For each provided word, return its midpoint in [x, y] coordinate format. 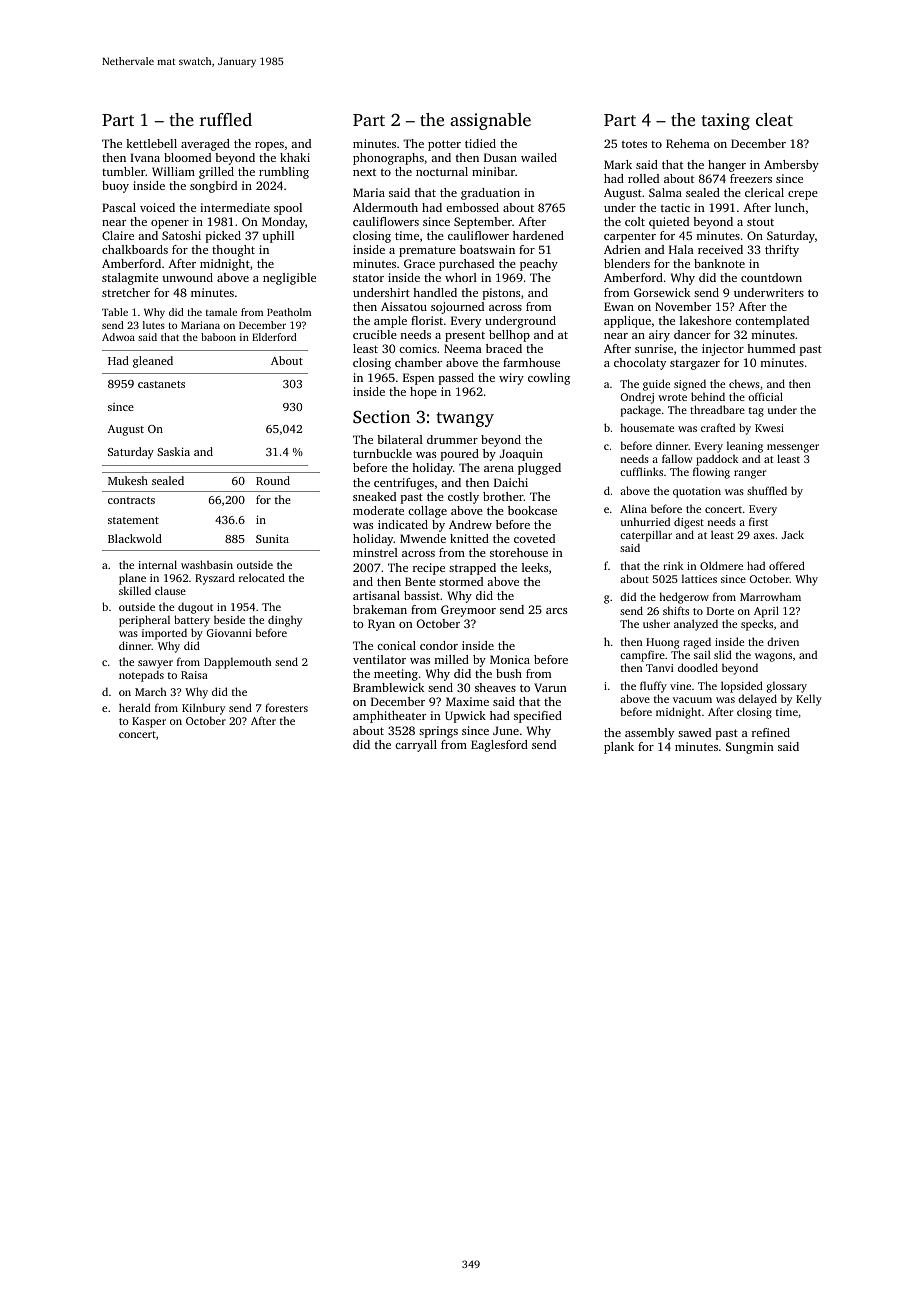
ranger [750, 474]
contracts [131, 500]
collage [427, 512]
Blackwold [135, 538]
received [720, 249]
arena [499, 469]
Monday [283, 223]
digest [689, 523]
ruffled [226, 119]
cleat [774, 119]
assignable [490, 121]
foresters [286, 707]
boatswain [487, 249]
